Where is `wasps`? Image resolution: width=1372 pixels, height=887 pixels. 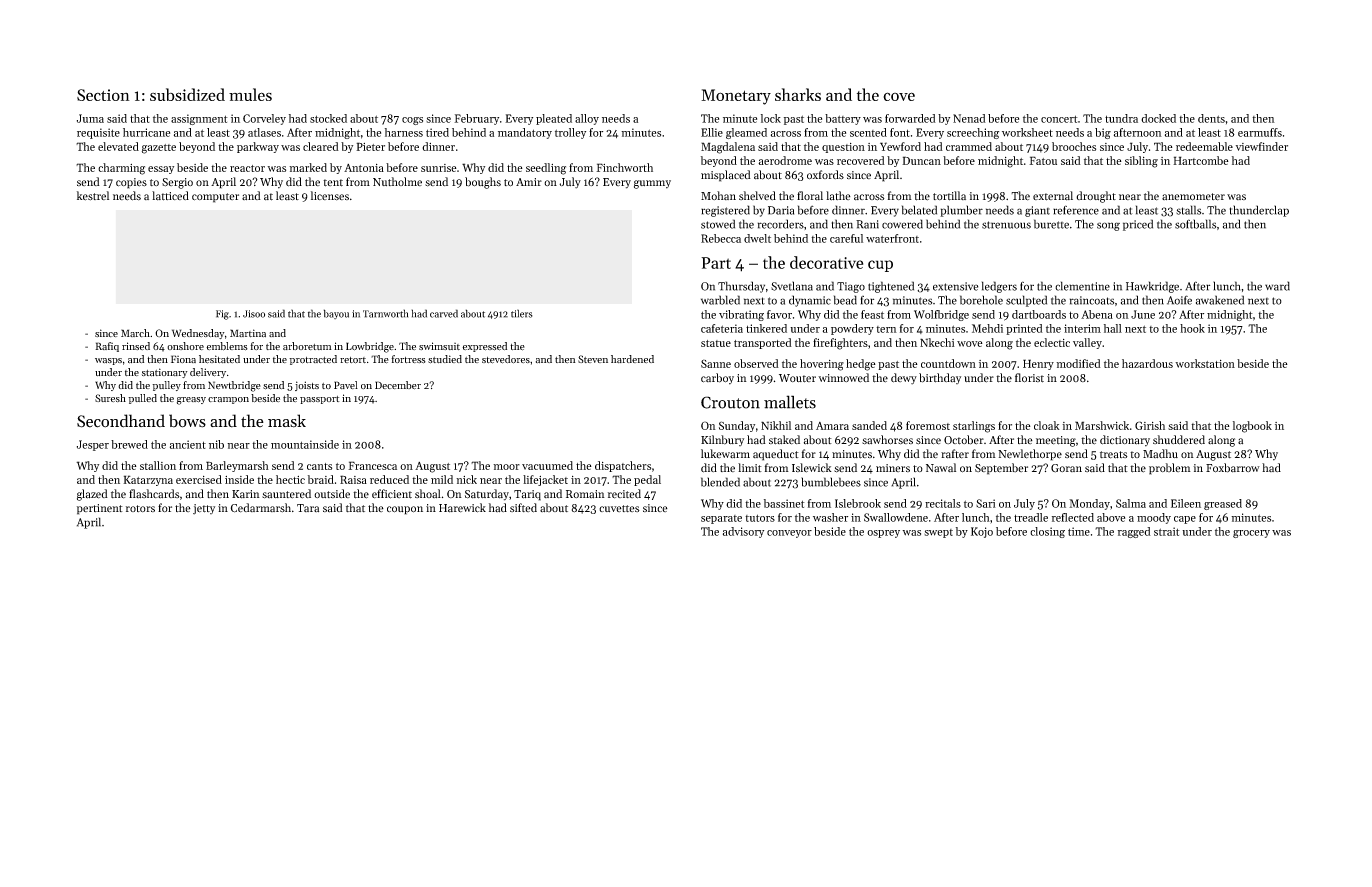 wasps is located at coordinates (108, 361).
